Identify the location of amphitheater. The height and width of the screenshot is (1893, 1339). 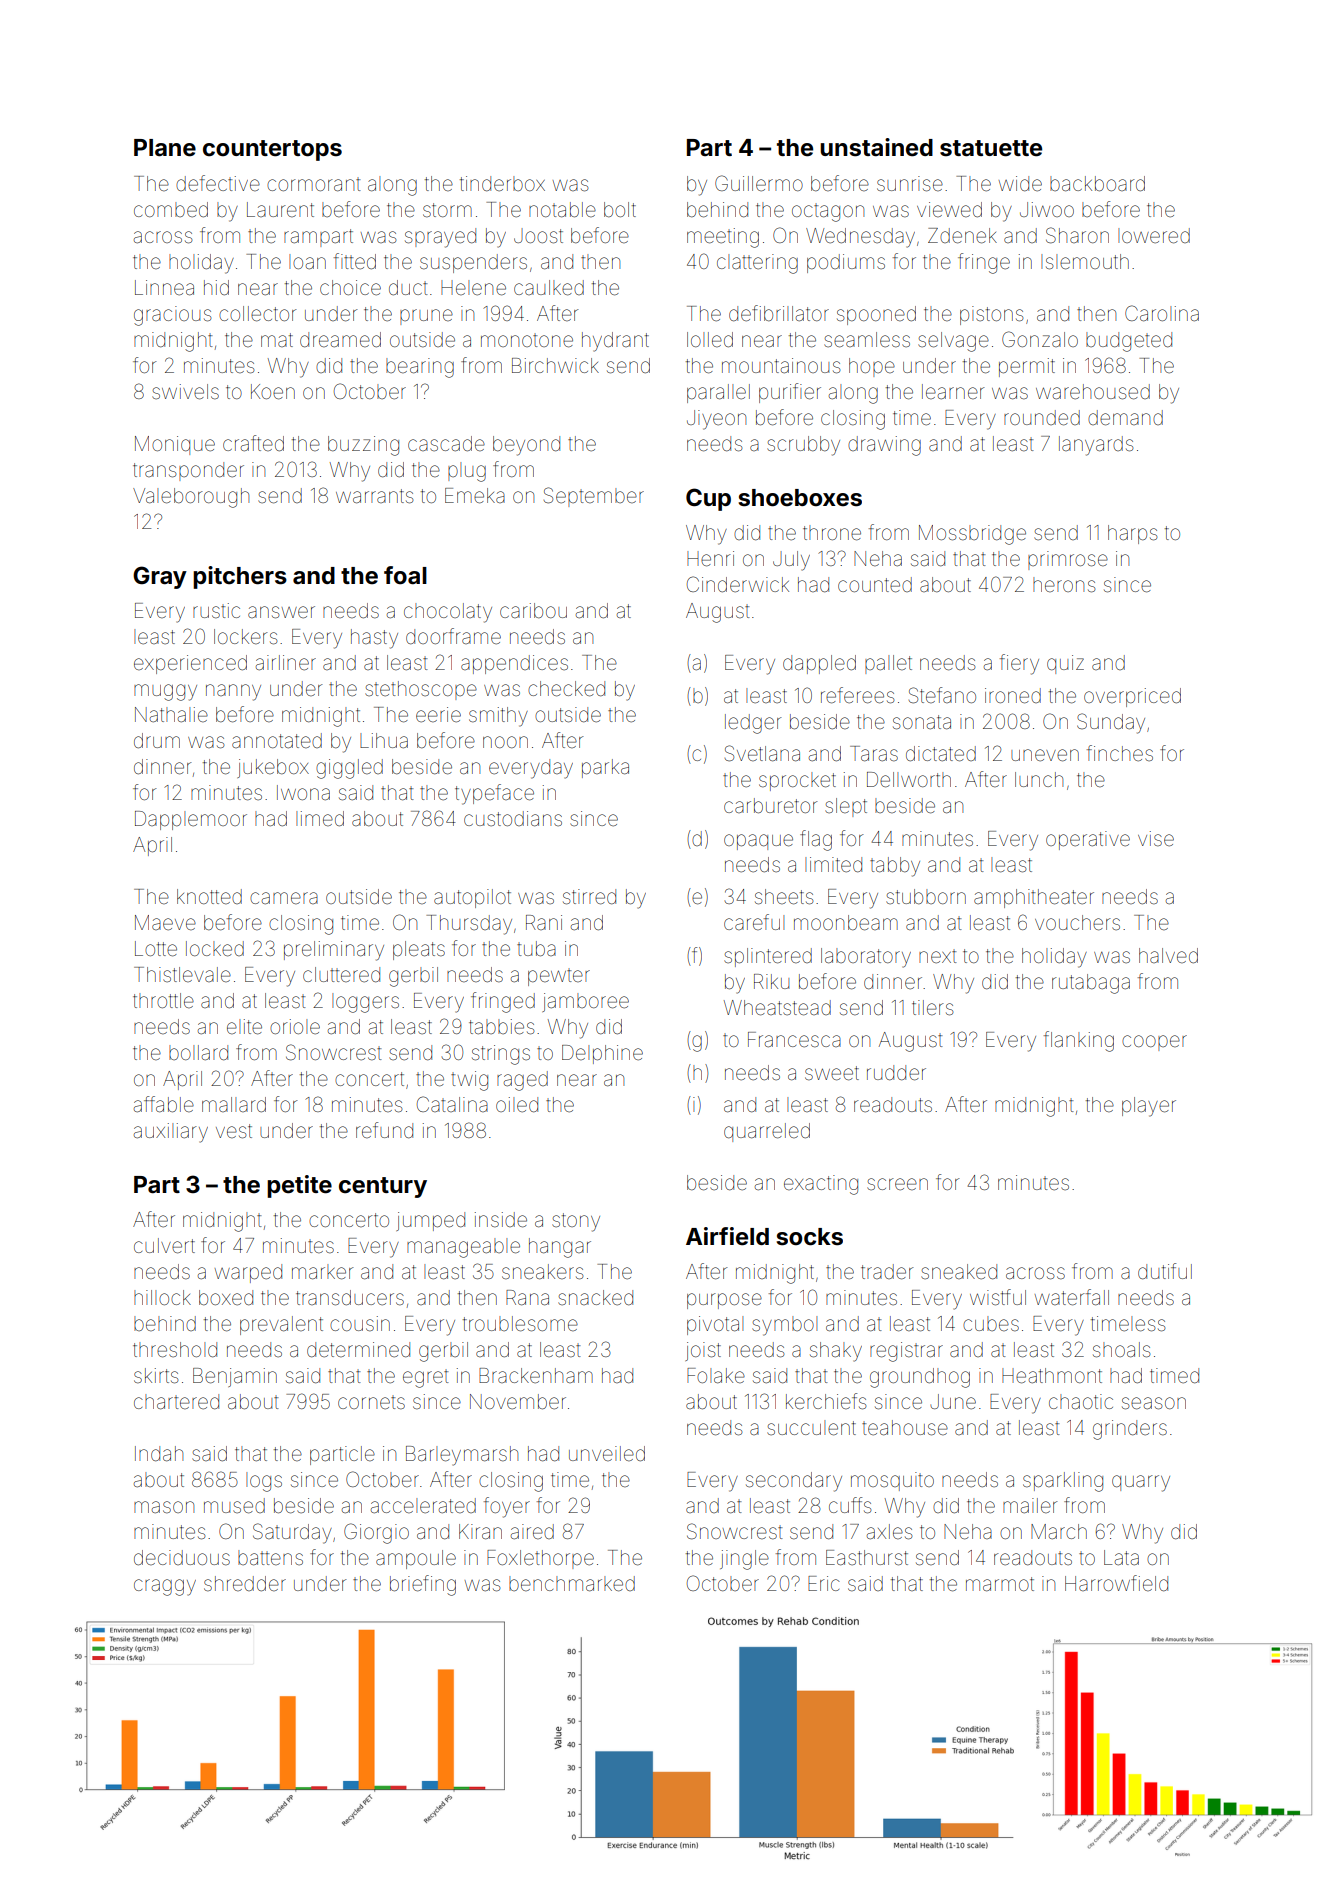
(1034, 898).
